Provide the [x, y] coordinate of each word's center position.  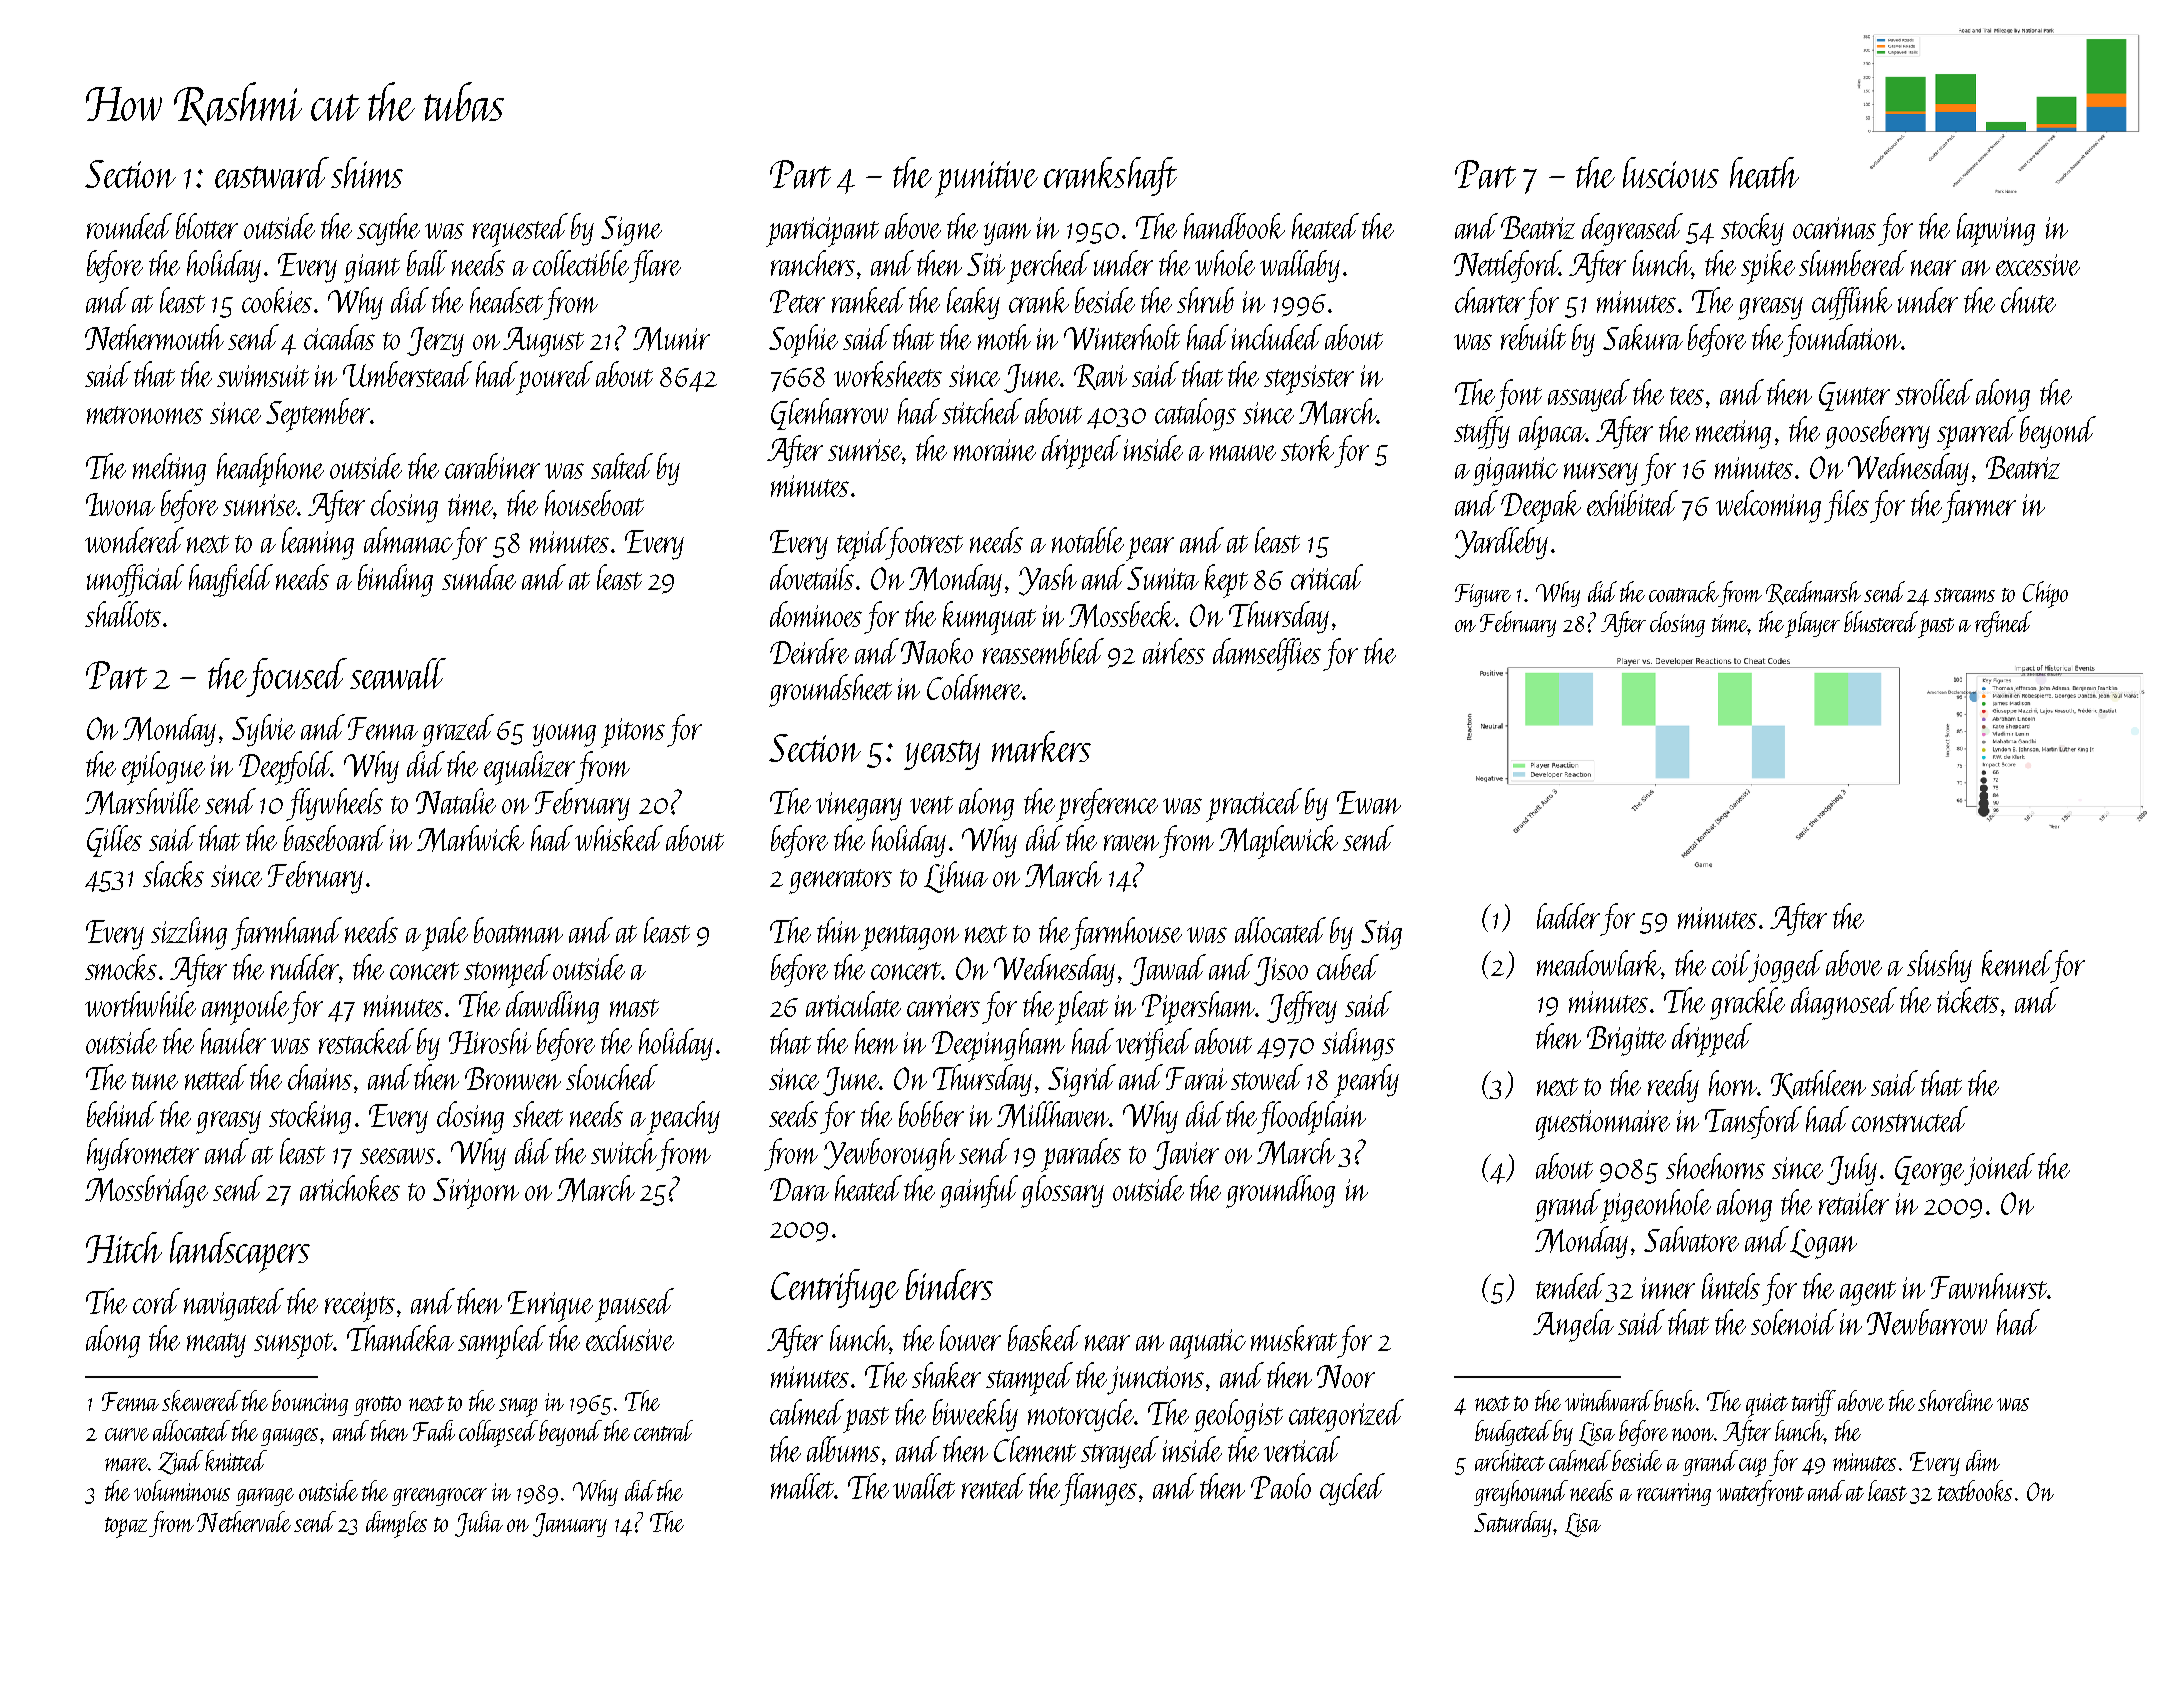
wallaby [1300, 266]
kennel [2016, 963]
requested [520, 230]
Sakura [1643, 337]
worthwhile [140, 1004]
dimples [396, 1524]
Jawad [1168, 970]
